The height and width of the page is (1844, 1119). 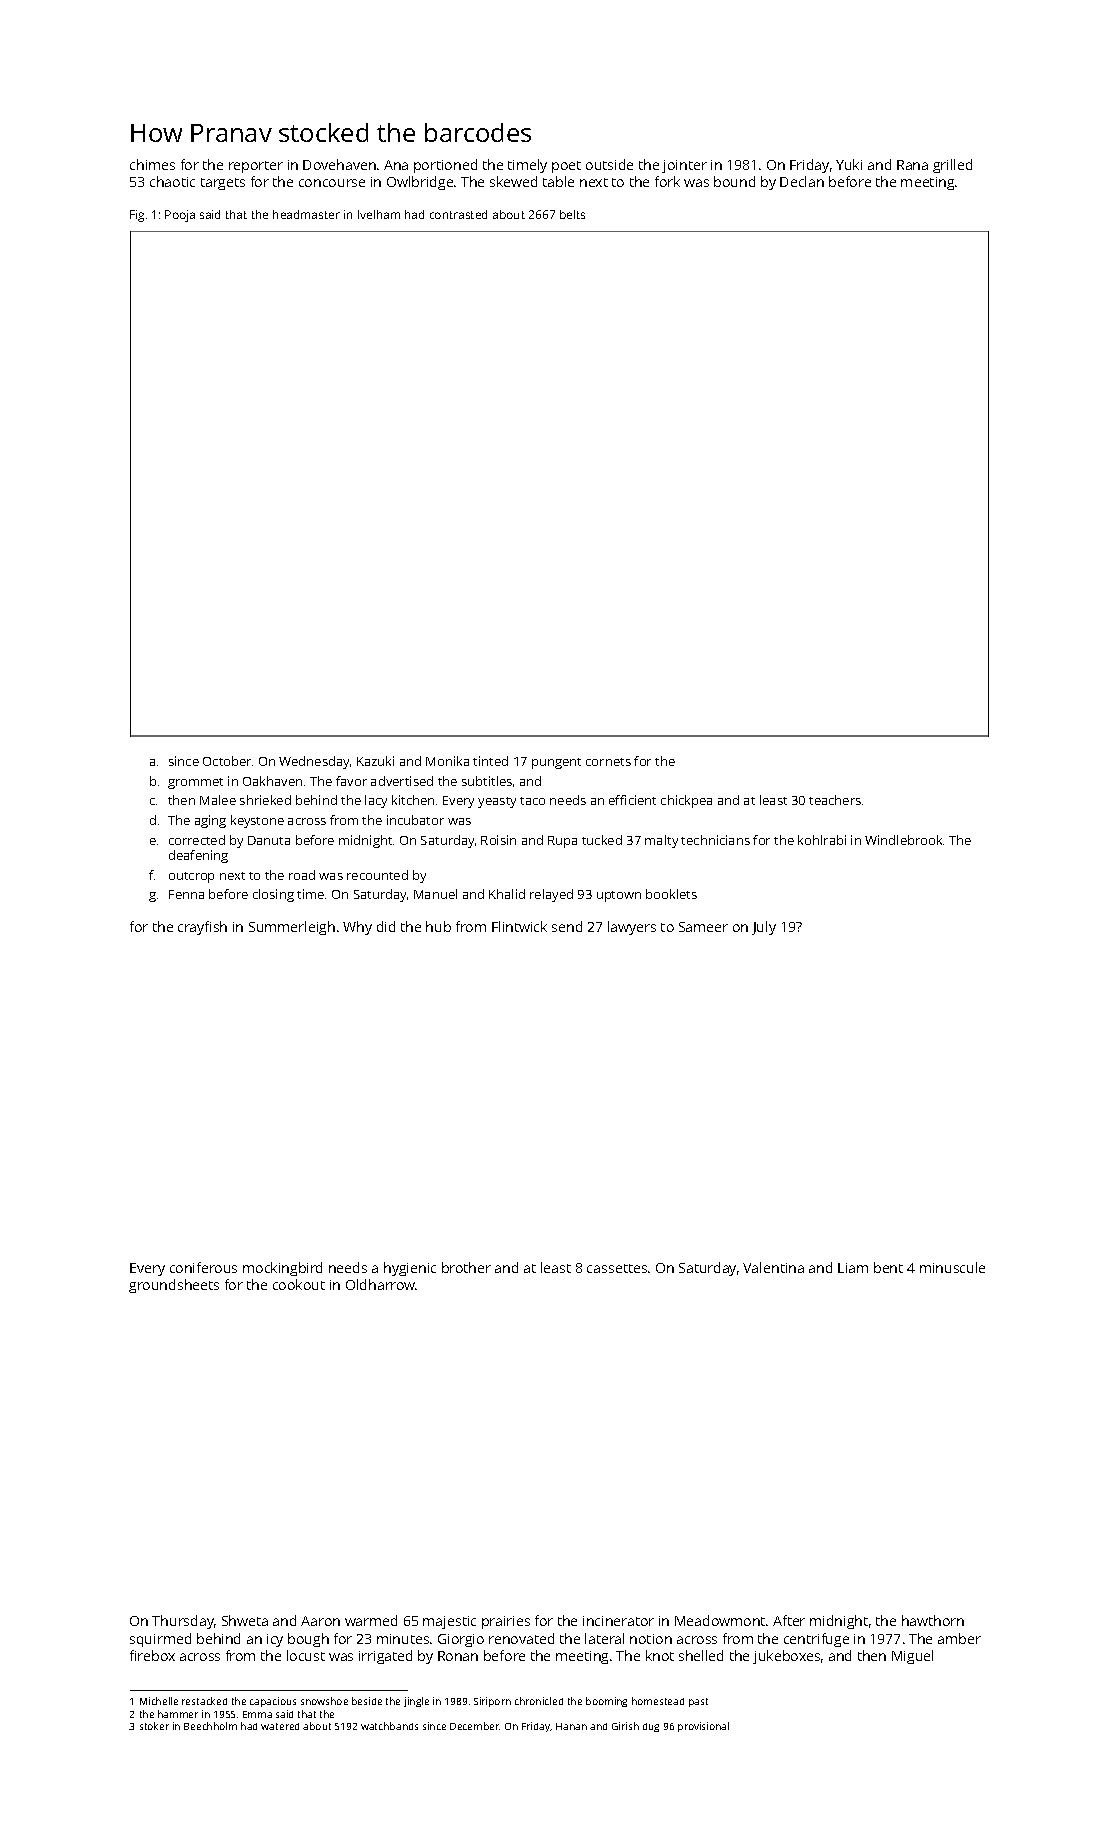 I want to click on mockingbird, so click(x=282, y=1269).
